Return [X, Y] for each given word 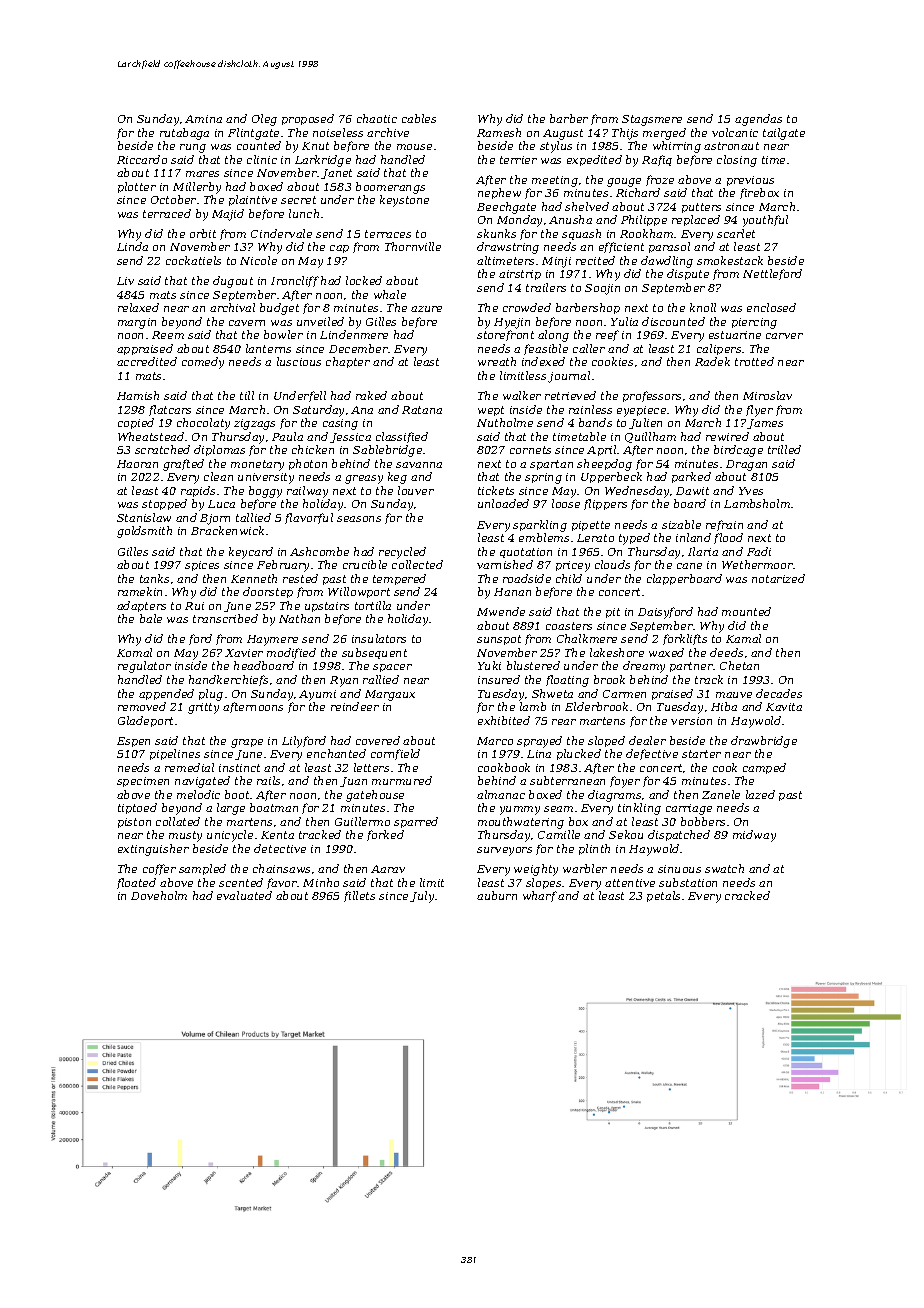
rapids [198, 491]
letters [371, 767]
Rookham [646, 233]
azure [426, 309]
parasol [669, 247]
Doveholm [159, 895]
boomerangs [390, 188]
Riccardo [142, 159]
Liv [125, 281]
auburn [497, 895]
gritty [203, 708]
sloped [606, 741]
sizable [681, 524]
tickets [496, 490]
